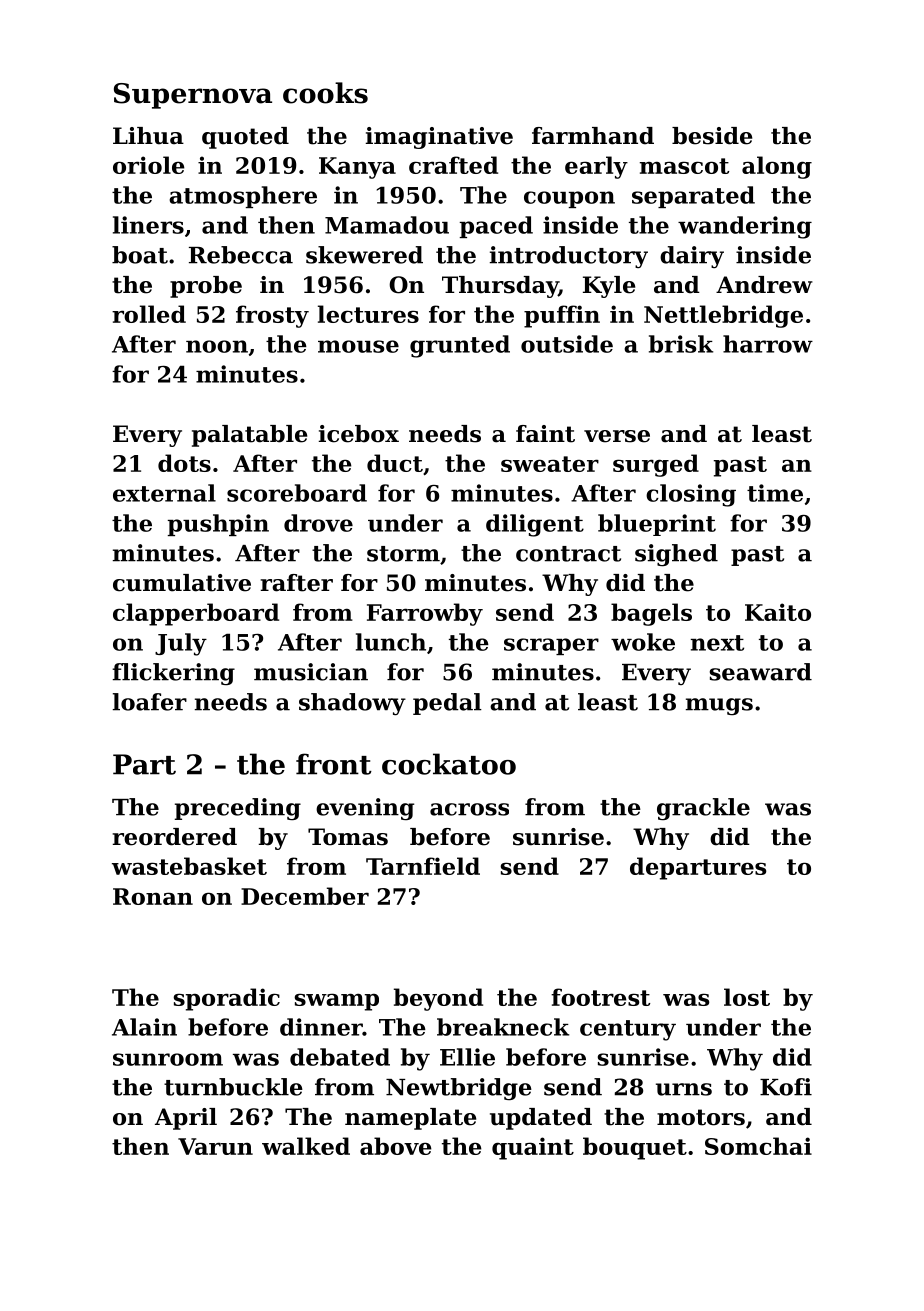 The height and width of the screenshot is (1311, 924). What do you see at coordinates (215, 1146) in the screenshot?
I see `Varun` at bounding box center [215, 1146].
